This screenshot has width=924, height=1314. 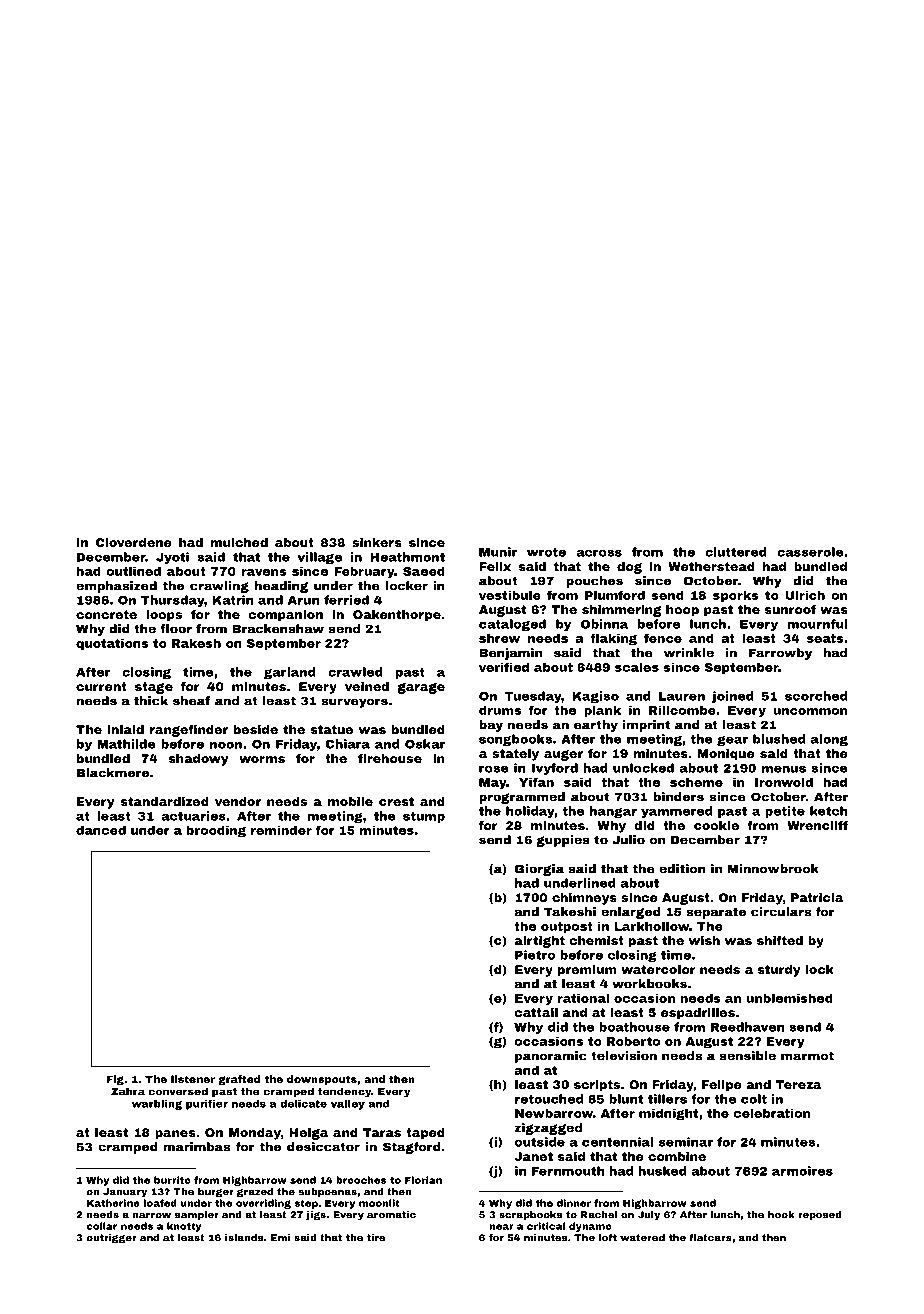 I want to click on Wetherstead, so click(x=711, y=566).
